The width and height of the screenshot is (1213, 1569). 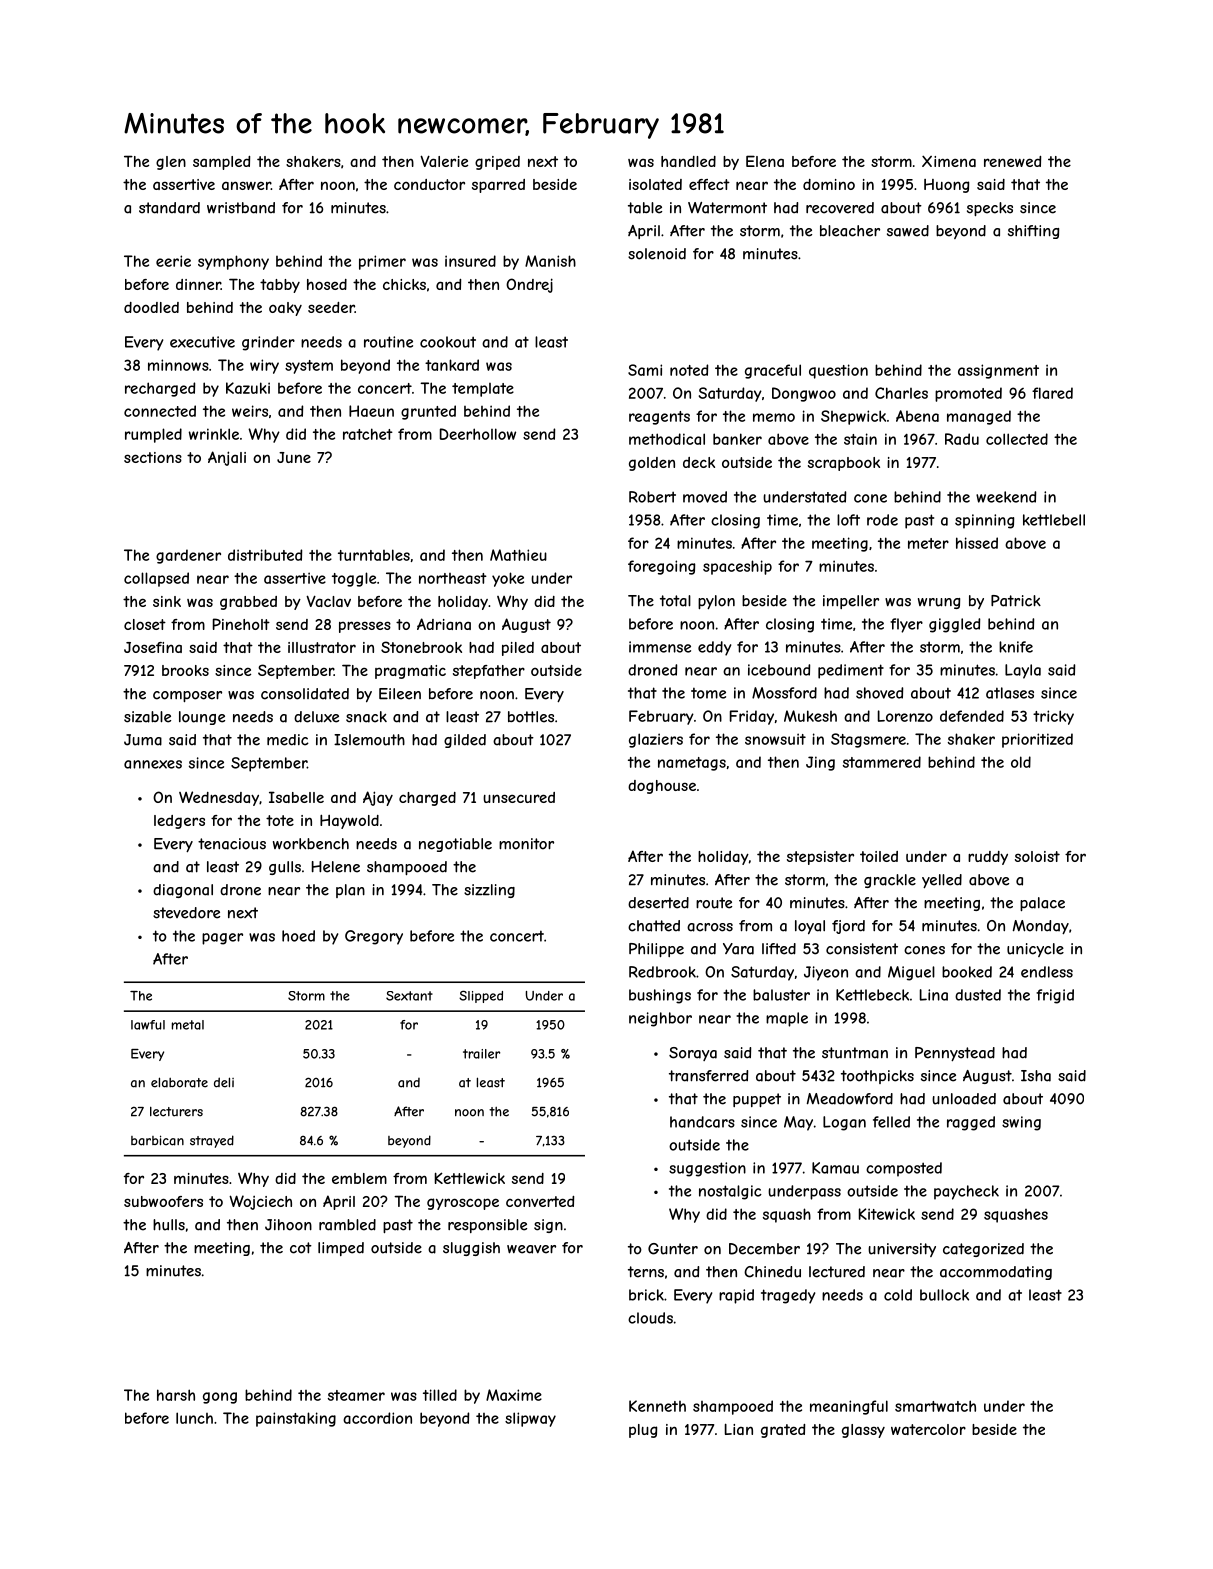 What do you see at coordinates (176, 1395) in the screenshot?
I see `harsh` at bounding box center [176, 1395].
